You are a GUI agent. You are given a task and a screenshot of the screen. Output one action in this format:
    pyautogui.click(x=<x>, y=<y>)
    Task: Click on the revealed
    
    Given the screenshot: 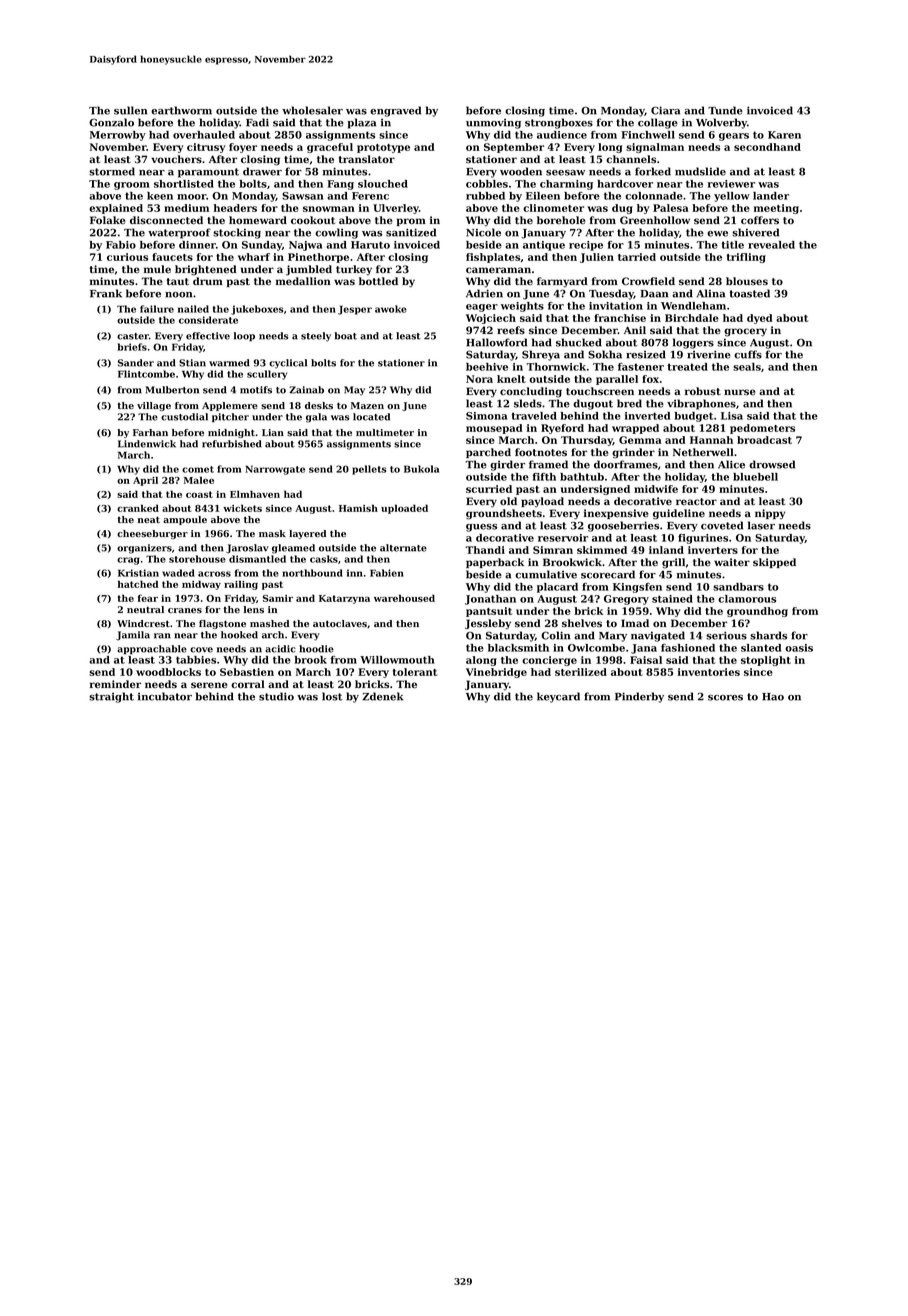 What is the action you would take?
    pyautogui.click(x=771, y=245)
